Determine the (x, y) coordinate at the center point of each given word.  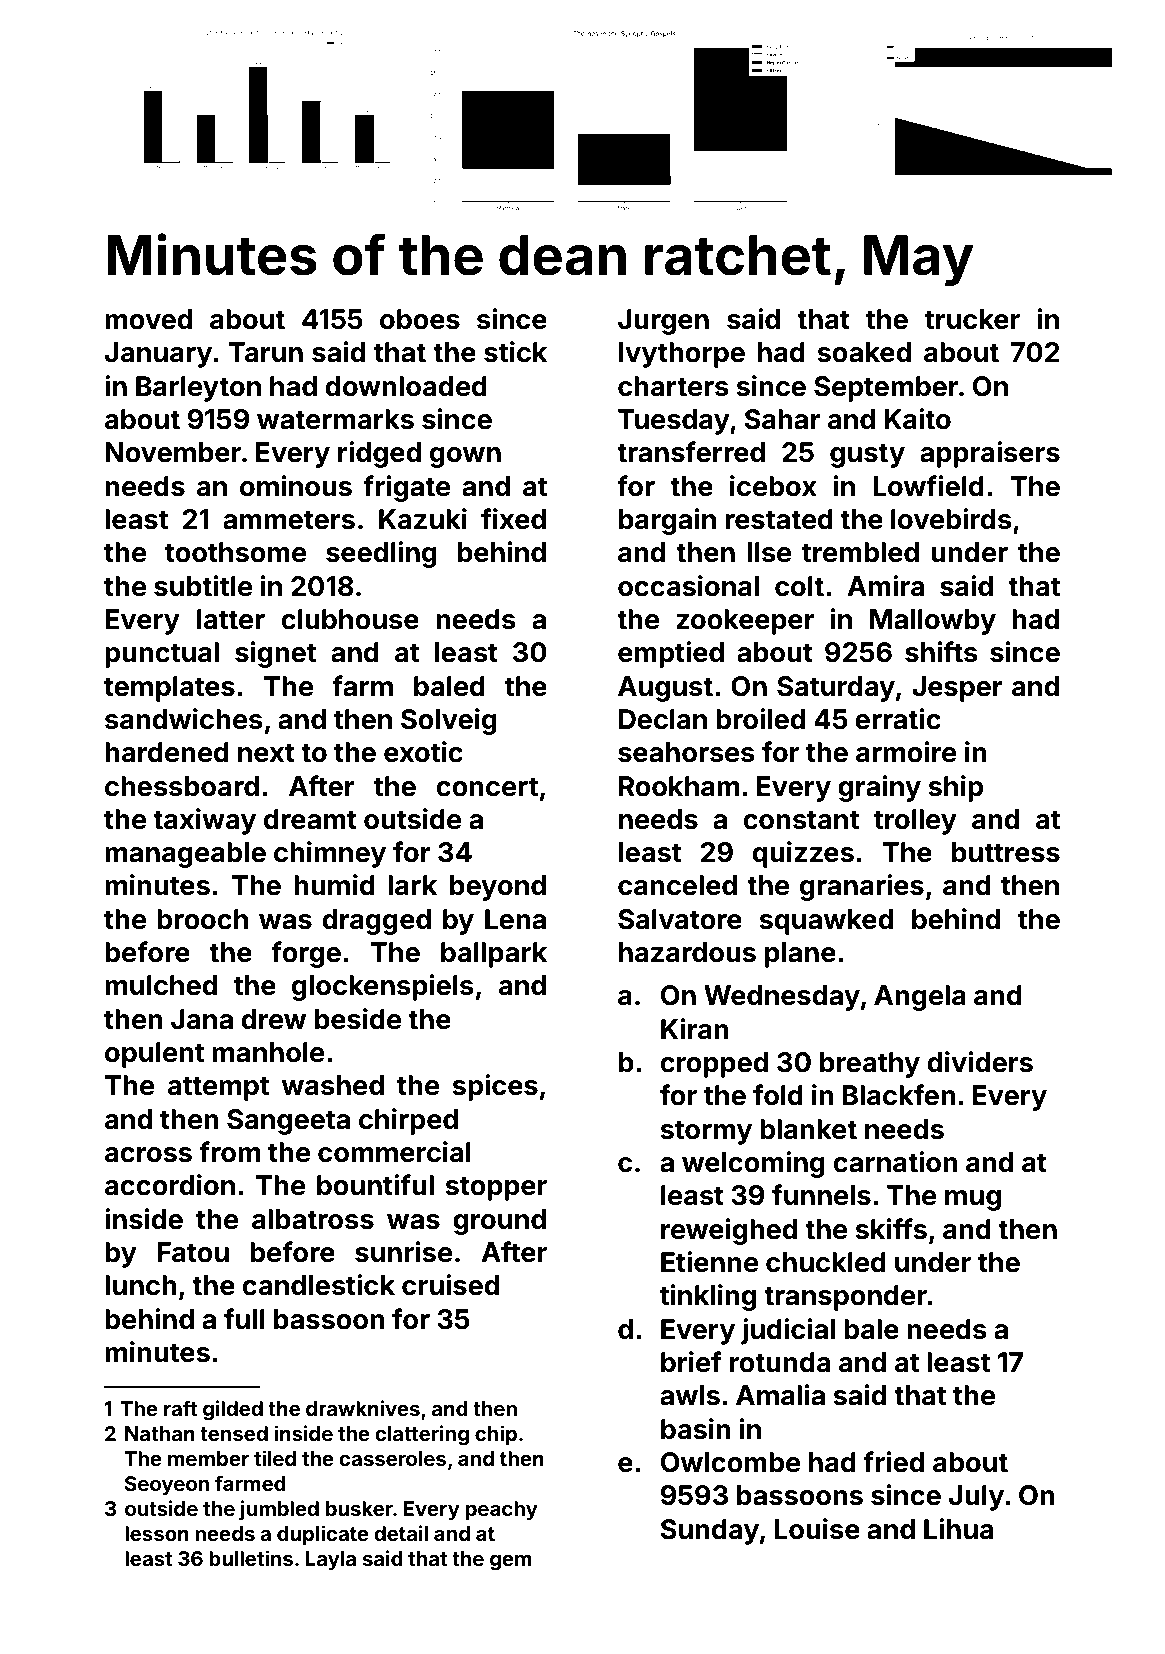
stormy (706, 1132)
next (266, 753)
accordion (170, 1185)
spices (495, 1087)
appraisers (990, 454)
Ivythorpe (682, 355)
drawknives (363, 1408)
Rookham (679, 786)
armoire (906, 752)
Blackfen (899, 1095)
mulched (161, 985)
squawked (826, 922)
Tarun (265, 352)
